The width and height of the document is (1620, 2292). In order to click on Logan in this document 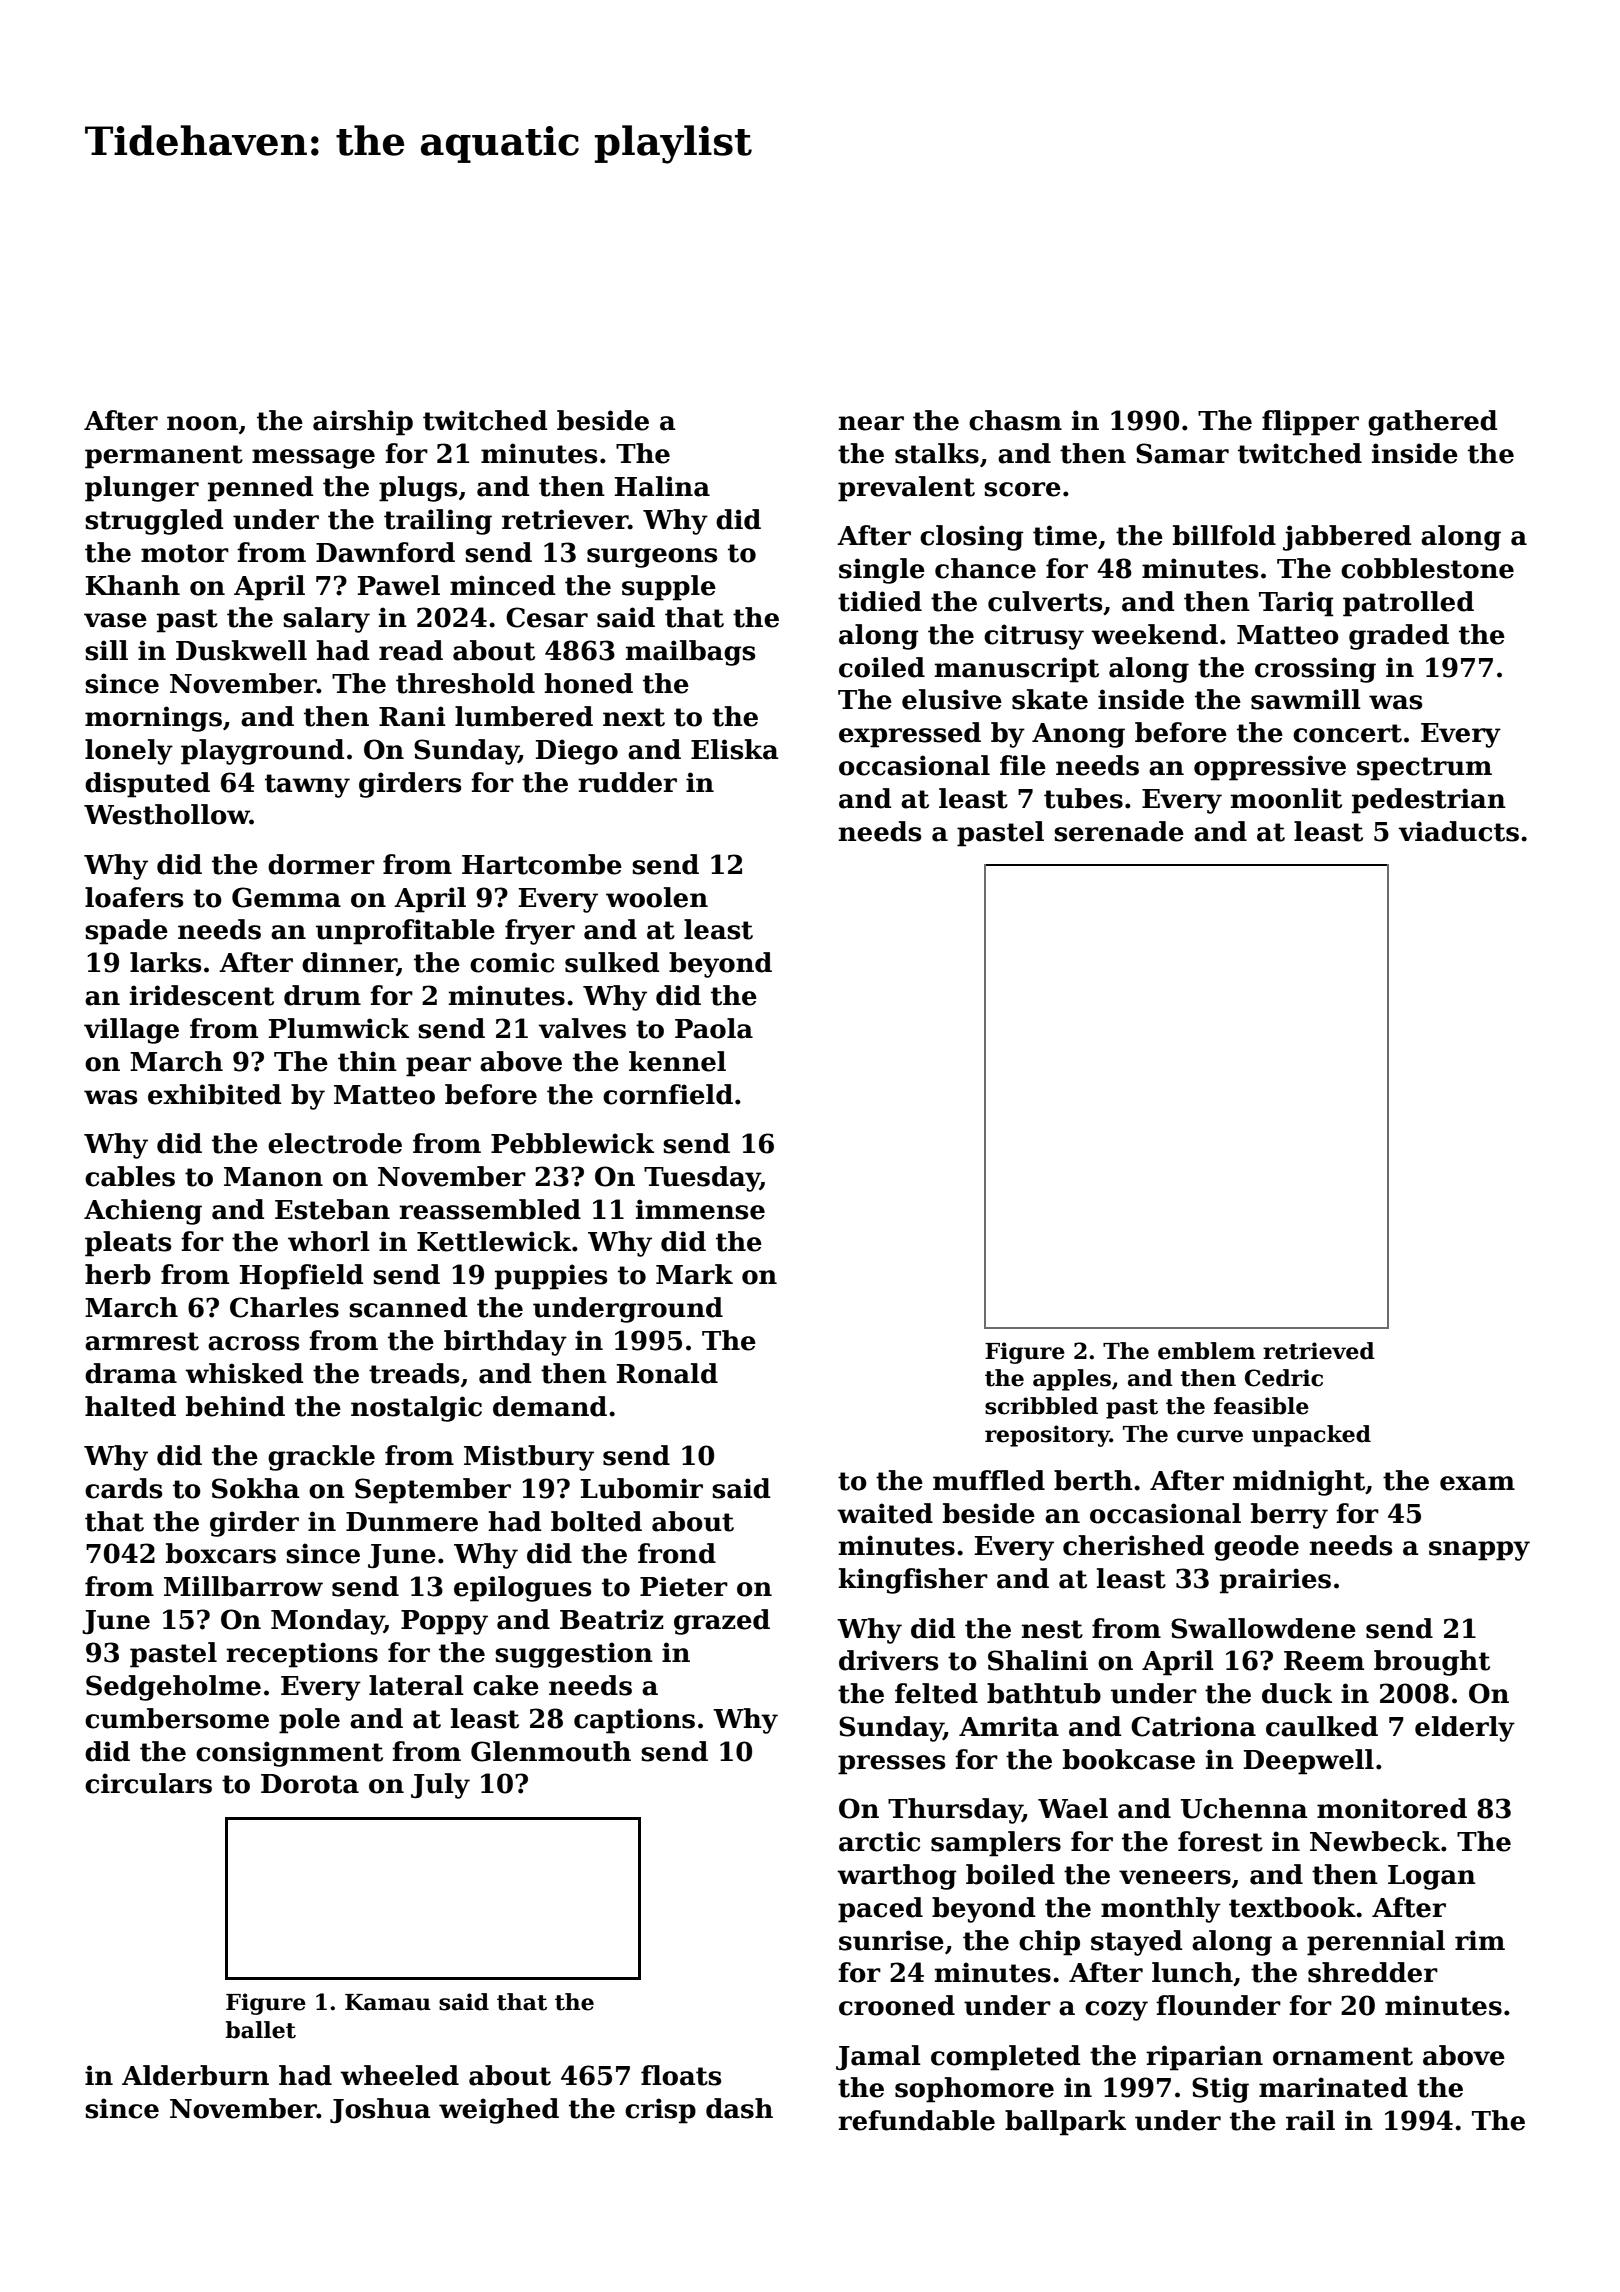, I will do `click(1432, 1877)`.
